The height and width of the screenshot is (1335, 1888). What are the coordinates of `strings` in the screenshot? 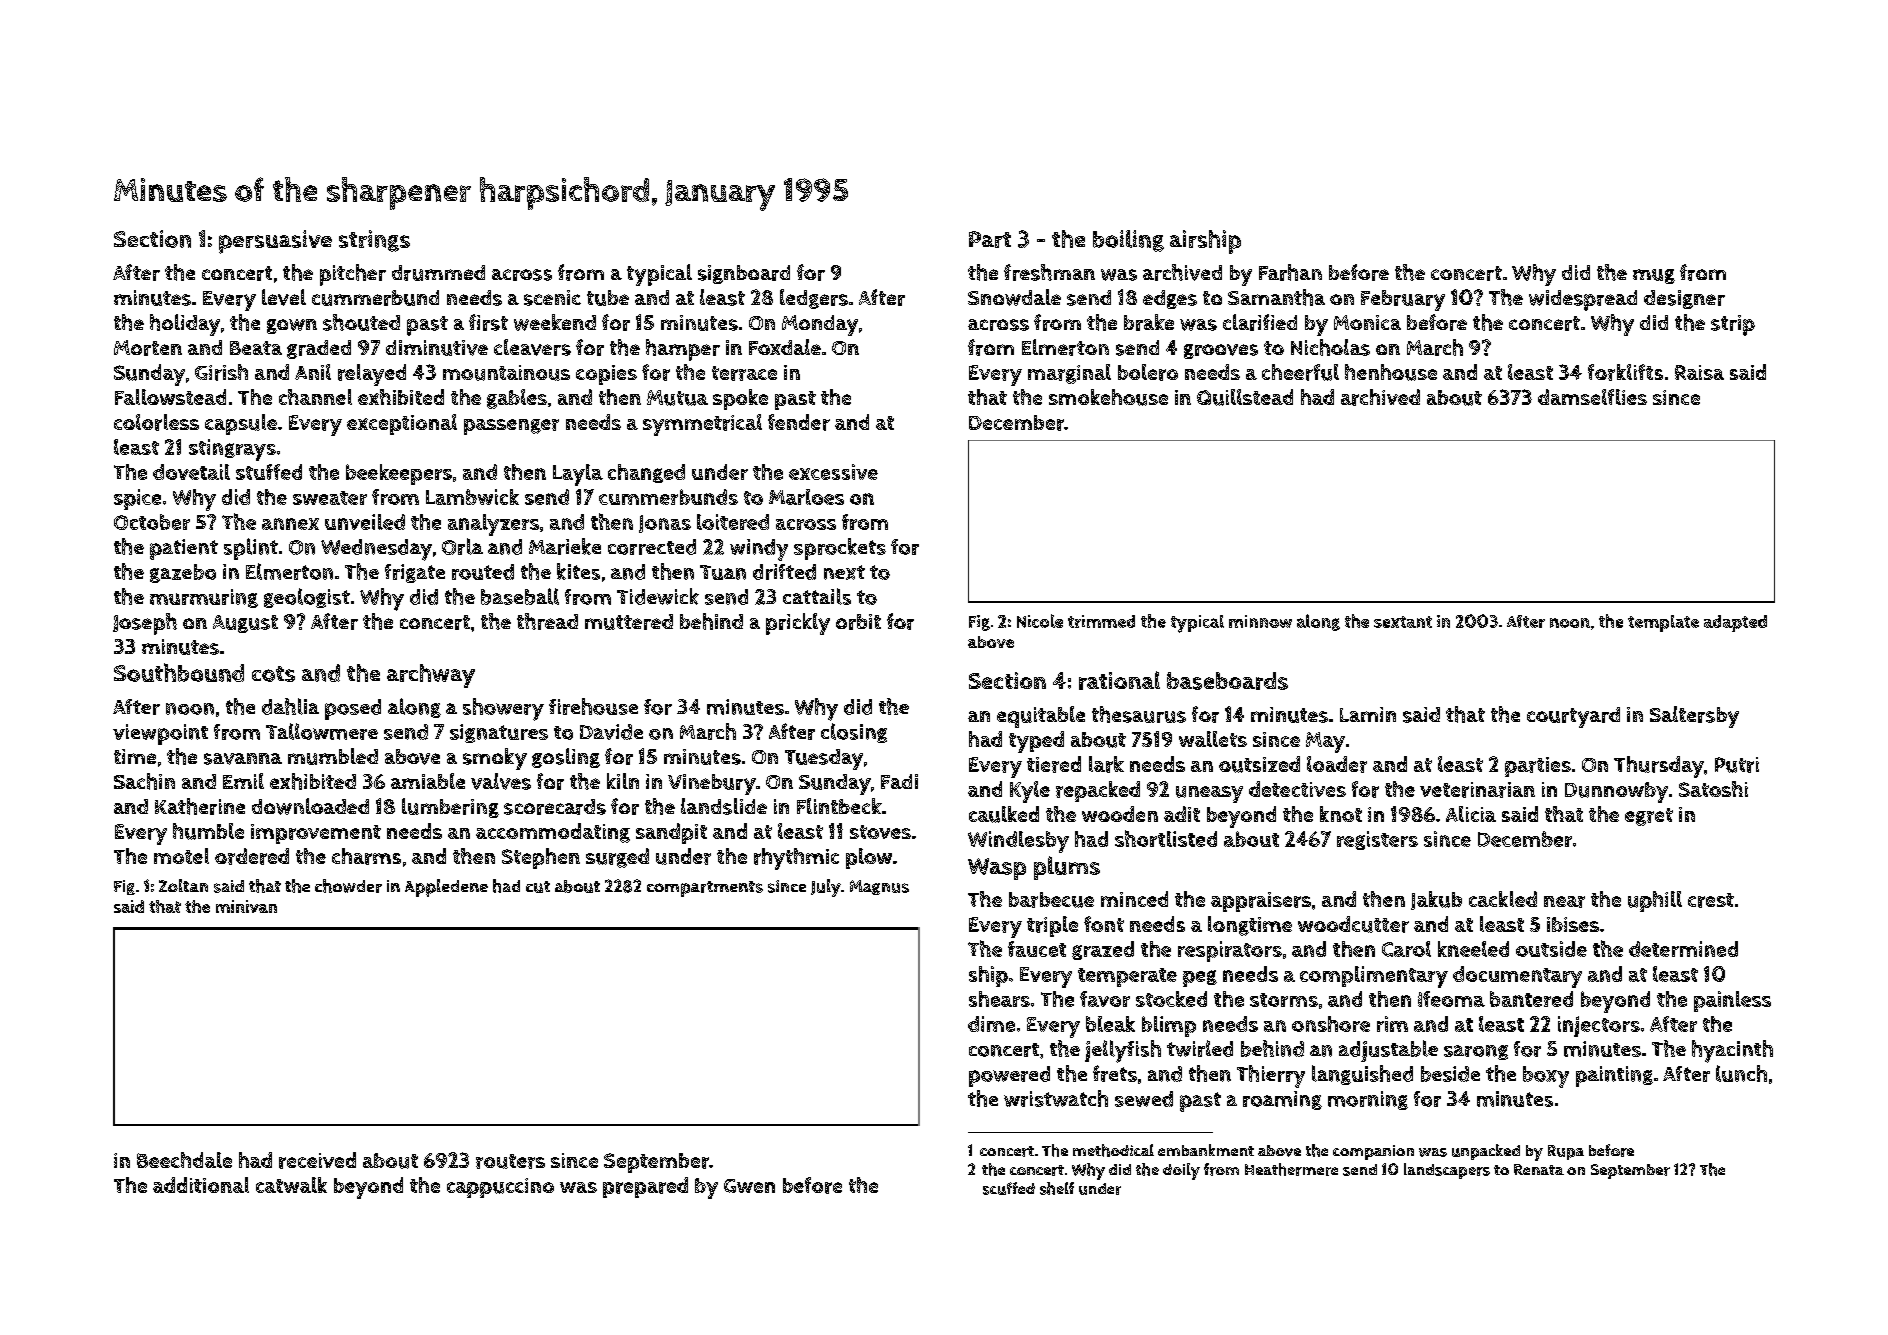 It's located at (374, 241).
